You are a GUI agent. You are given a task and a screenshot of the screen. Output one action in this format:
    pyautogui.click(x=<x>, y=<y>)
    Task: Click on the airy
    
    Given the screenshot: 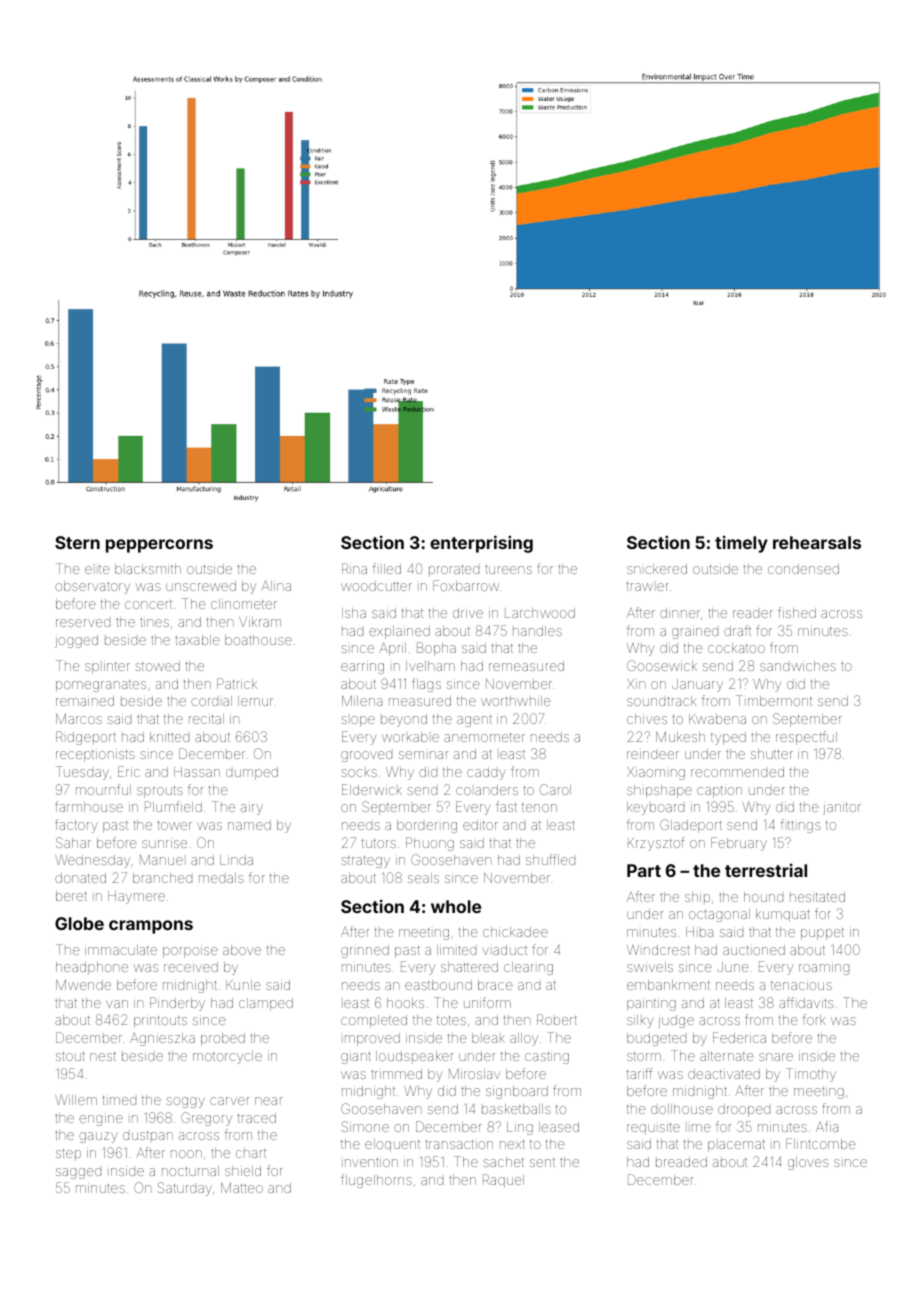 What is the action you would take?
    pyautogui.click(x=252, y=809)
